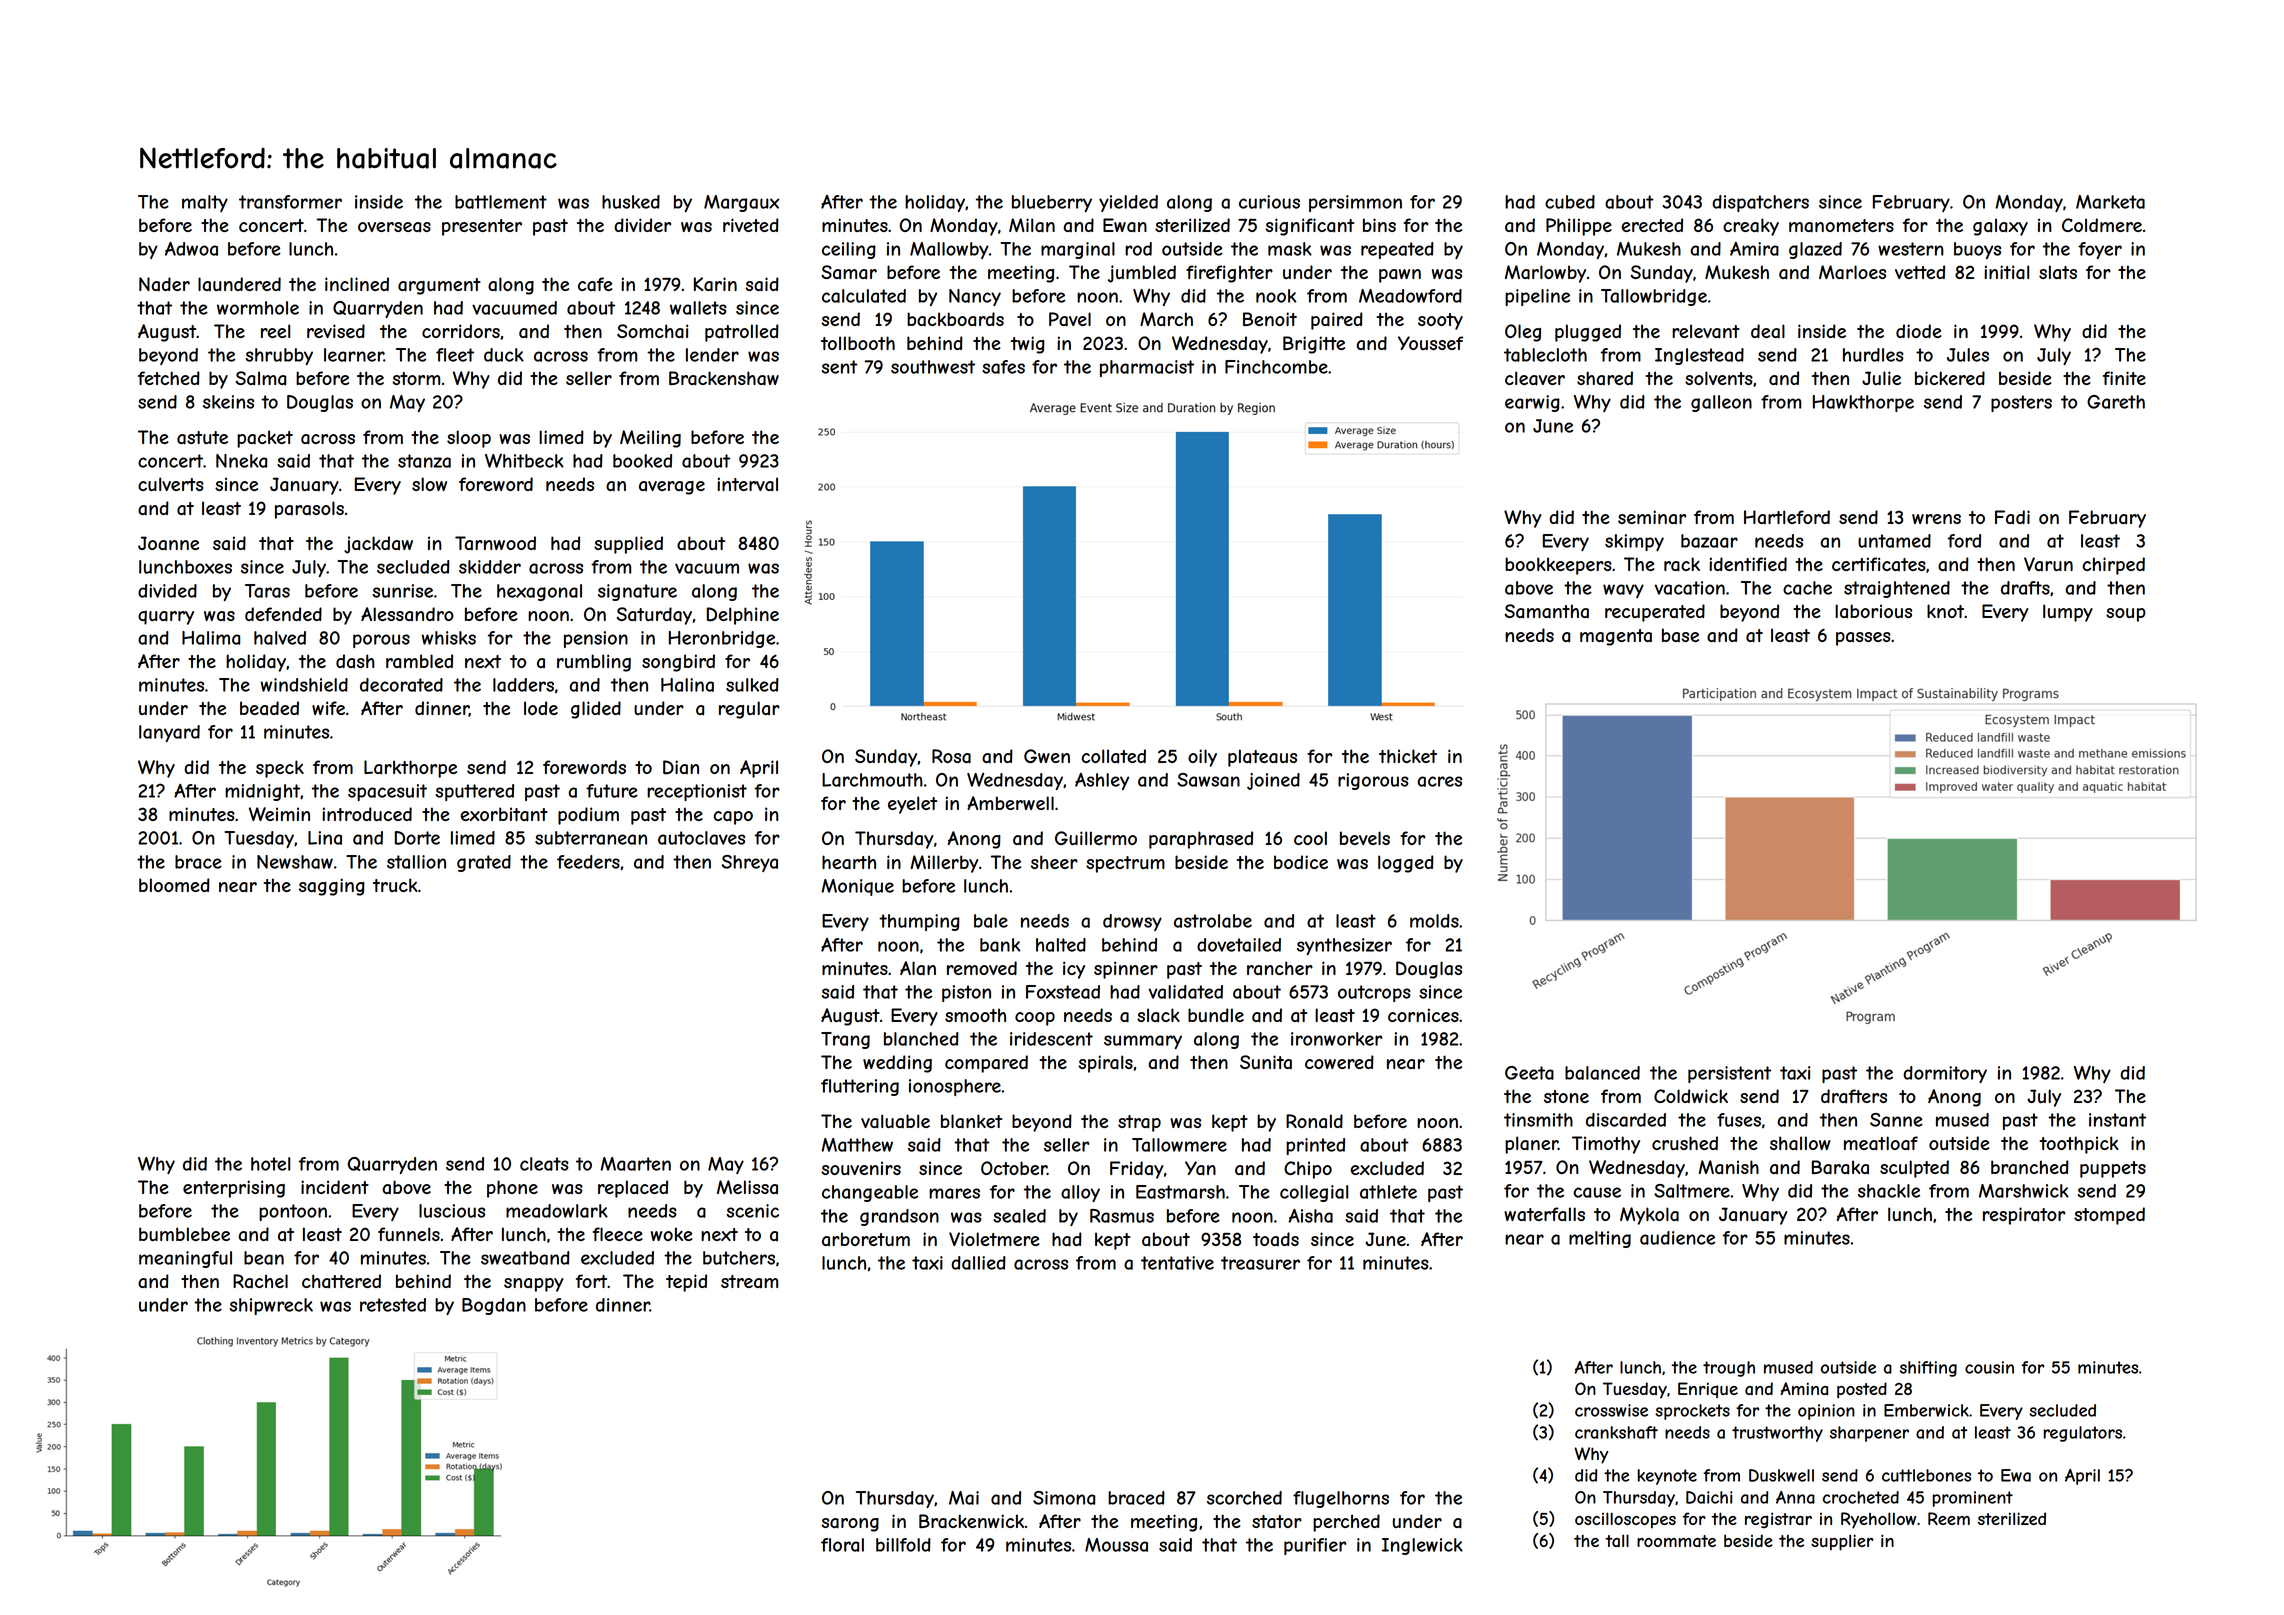  I want to click on hearth, so click(849, 862).
